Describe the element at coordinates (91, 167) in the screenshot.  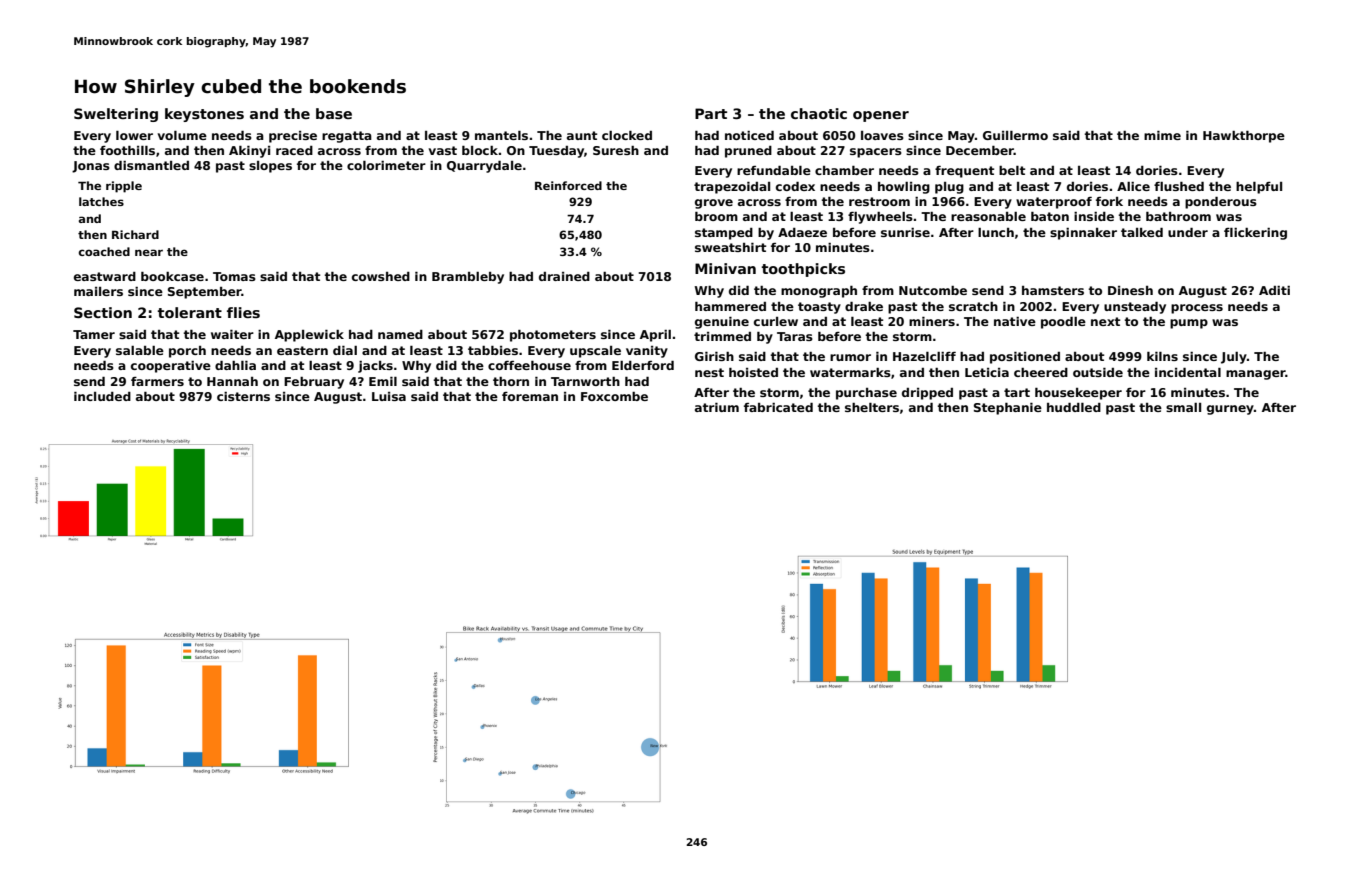
I see `Jonas` at that location.
